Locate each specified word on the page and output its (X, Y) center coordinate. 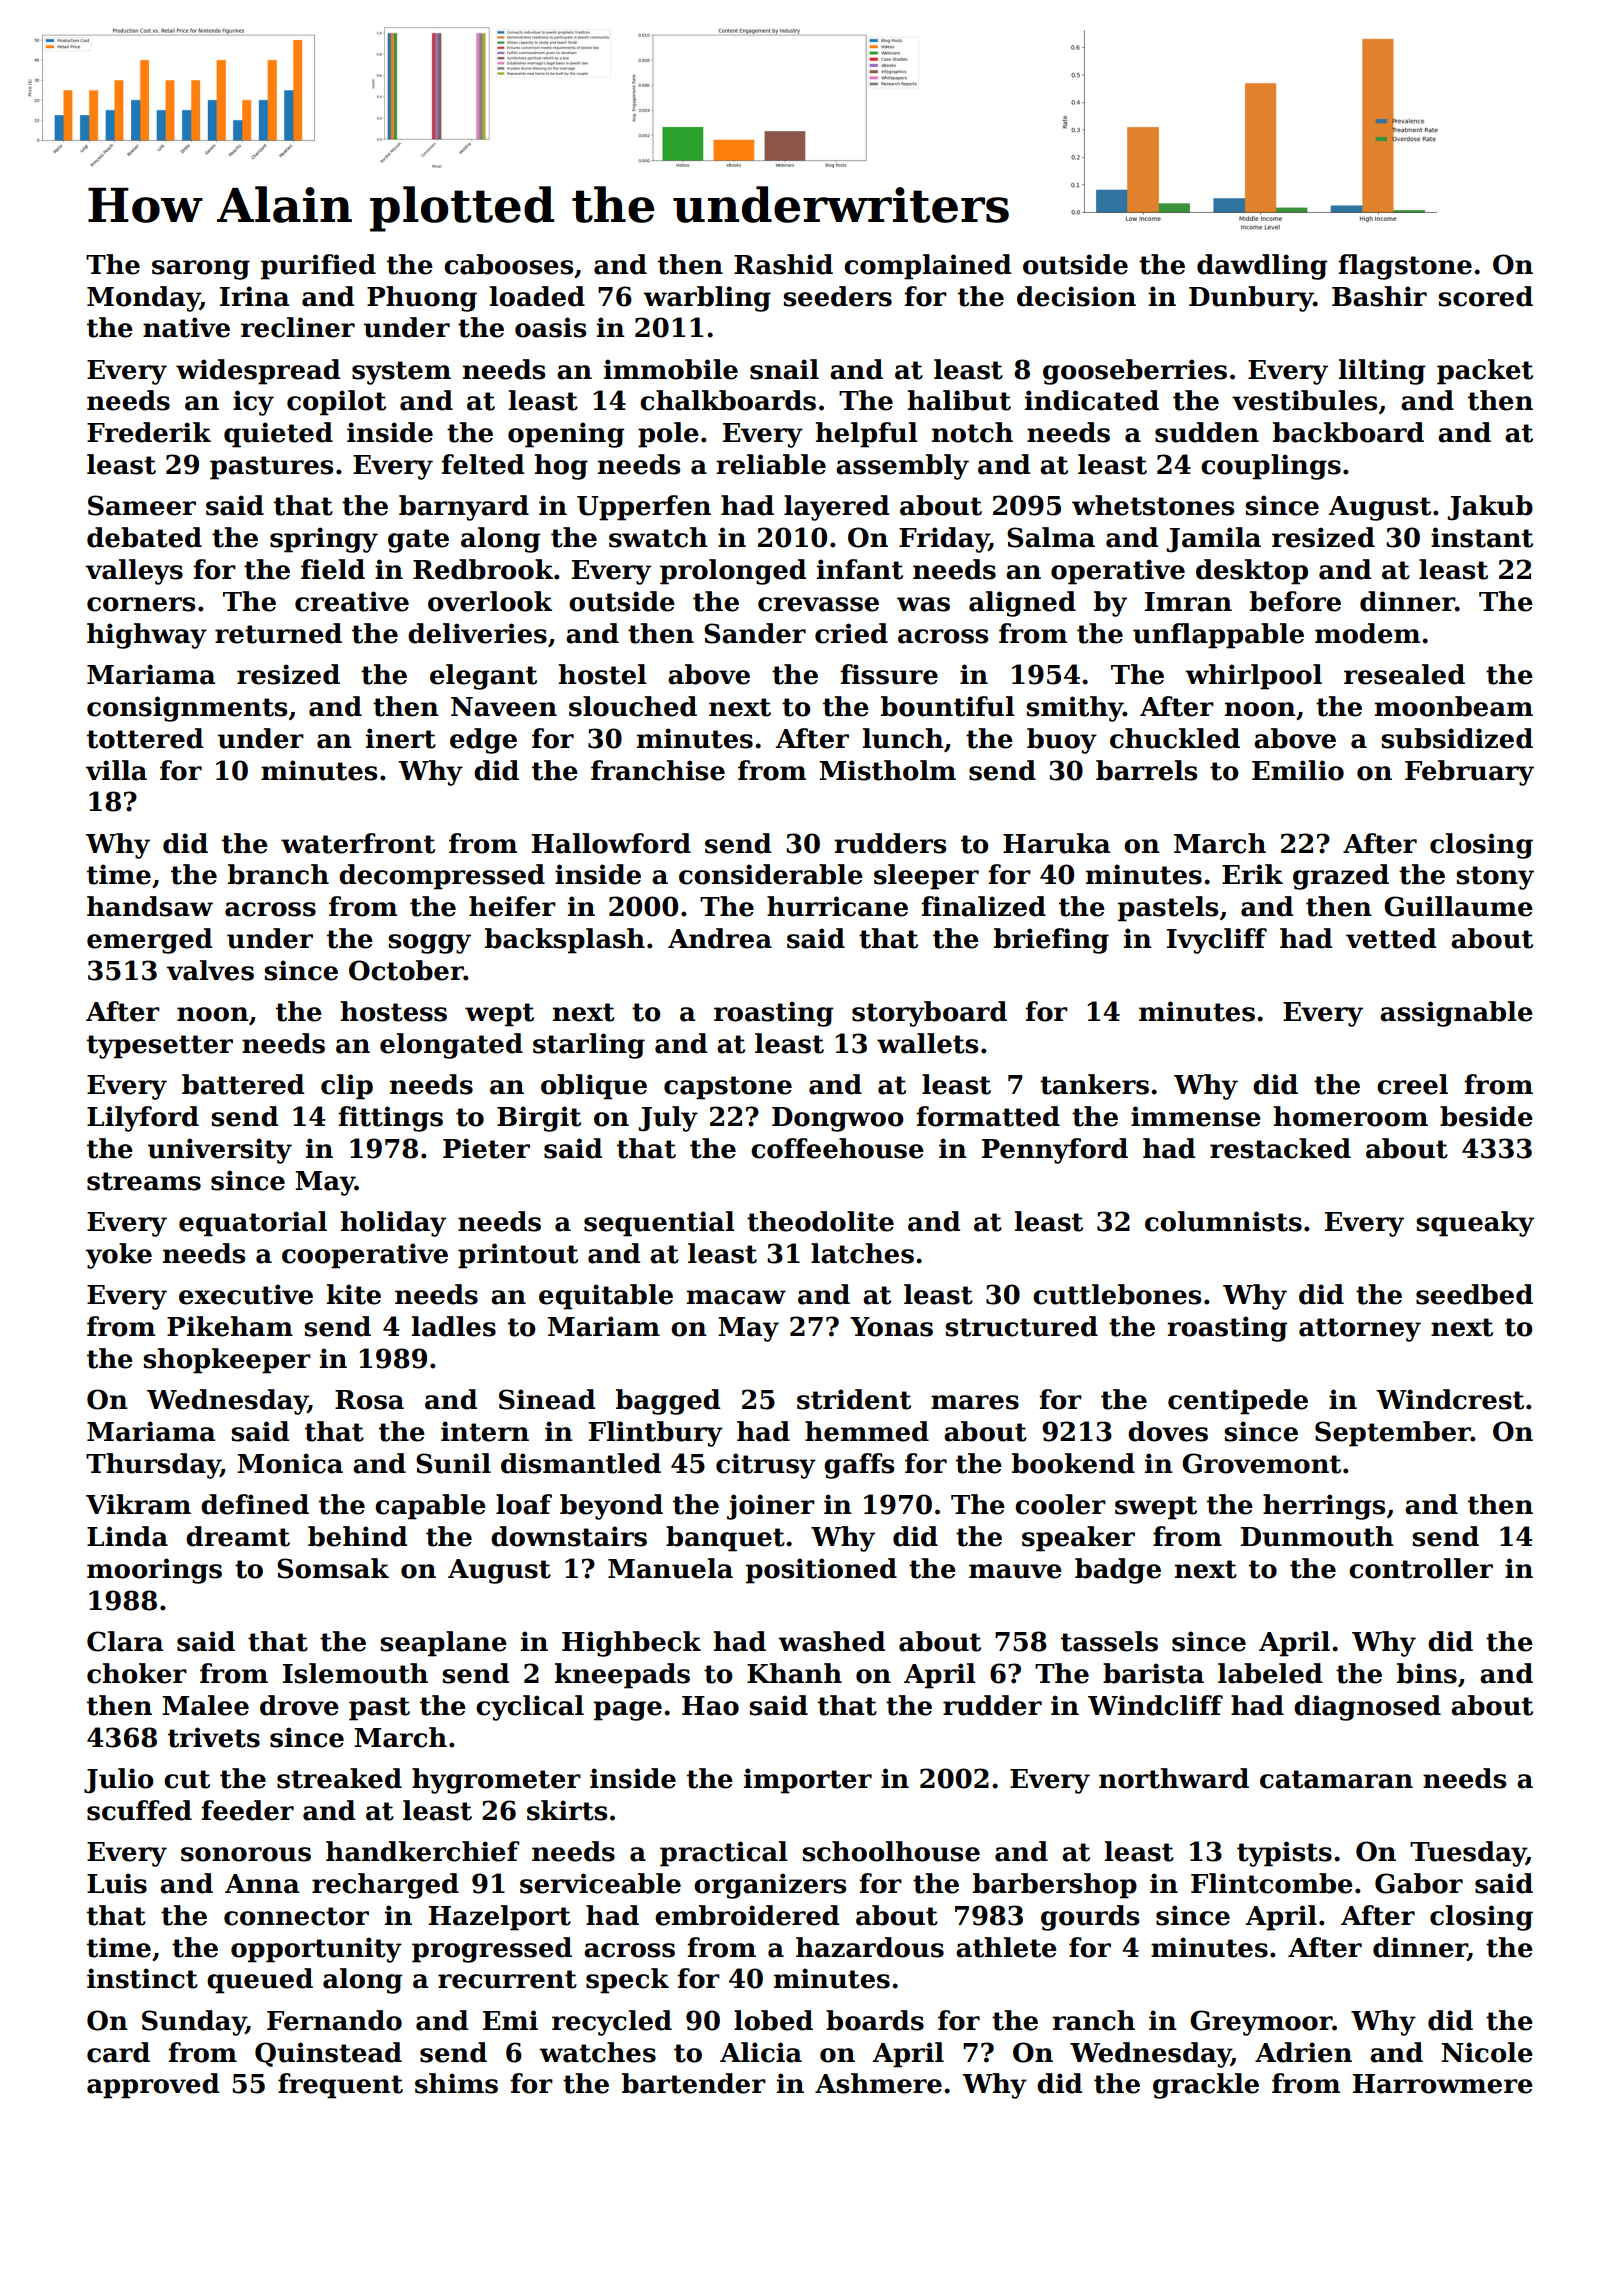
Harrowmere (1443, 2084)
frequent (340, 2086)
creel (1412, 1084)
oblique (594, 1087)
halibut (959, 400)
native (186, 327)
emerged (149, 941)
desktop (1252, 572)
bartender (694, 2083)
